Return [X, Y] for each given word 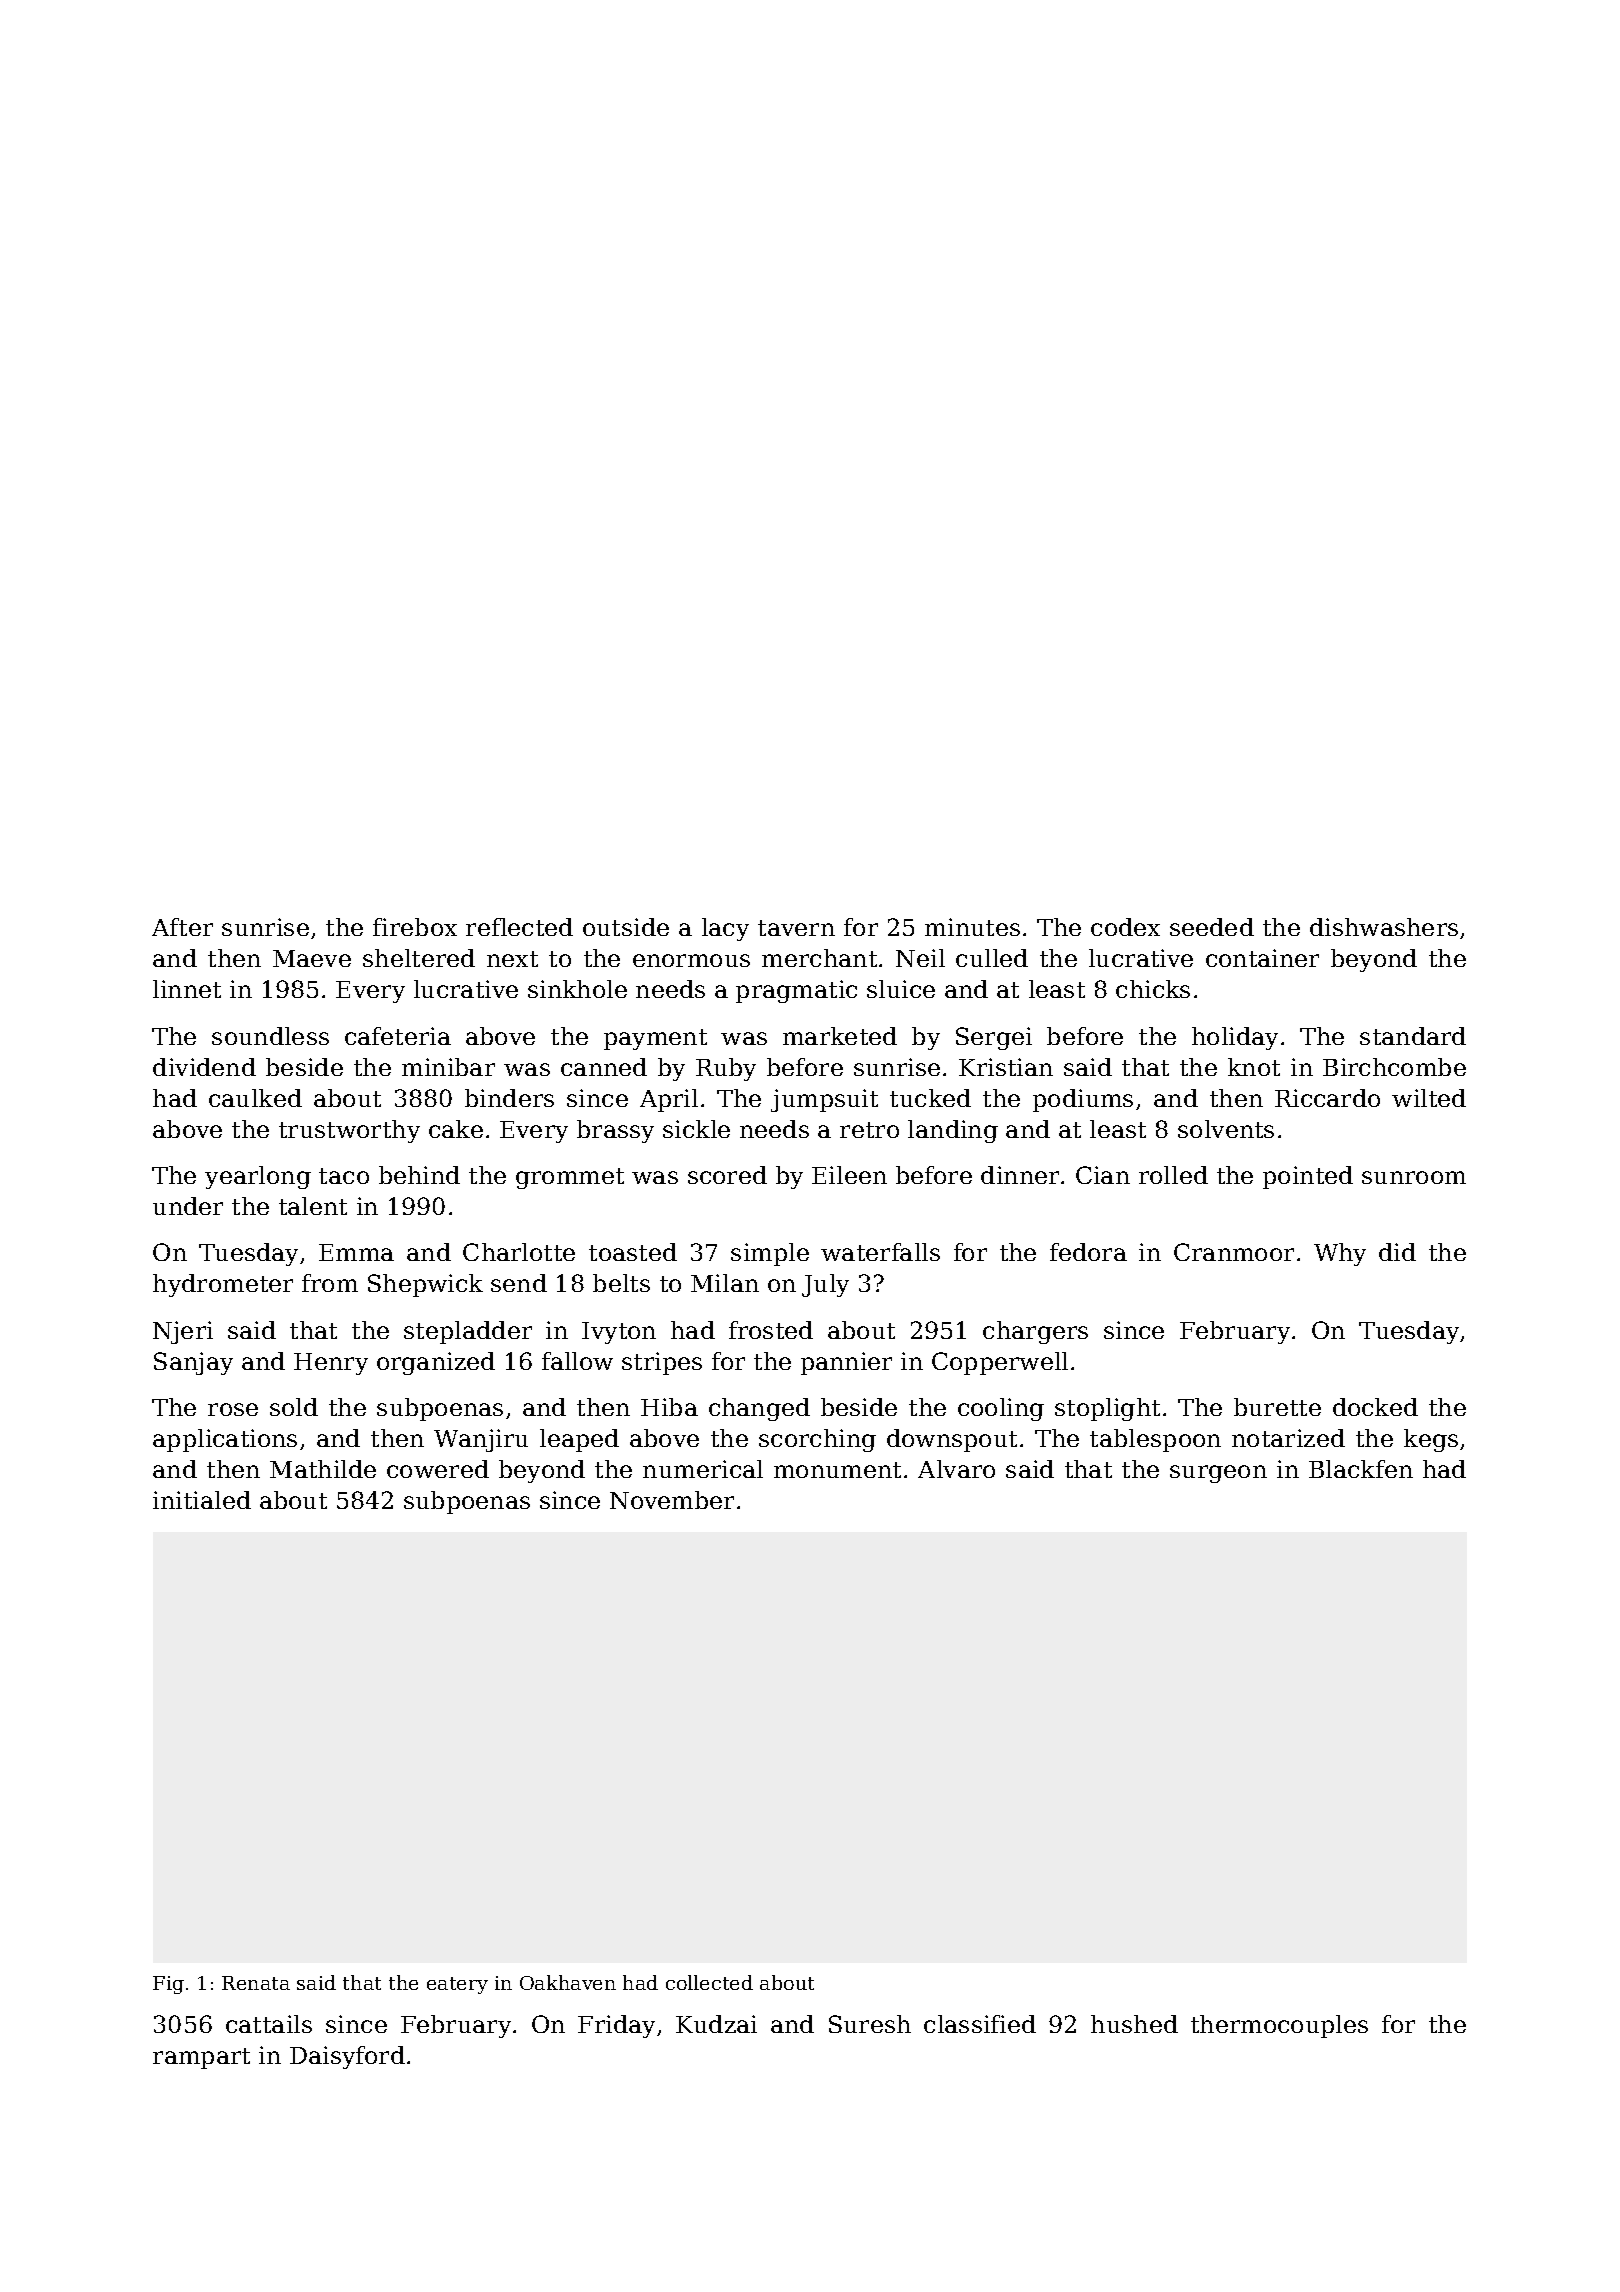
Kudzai [716, 2024]
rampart [201, 2058]
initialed [202, 1500]
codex [1125, 927]
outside [626, 927]
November [672, 1500]
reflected [519, 927]
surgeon [1218, 1474]
